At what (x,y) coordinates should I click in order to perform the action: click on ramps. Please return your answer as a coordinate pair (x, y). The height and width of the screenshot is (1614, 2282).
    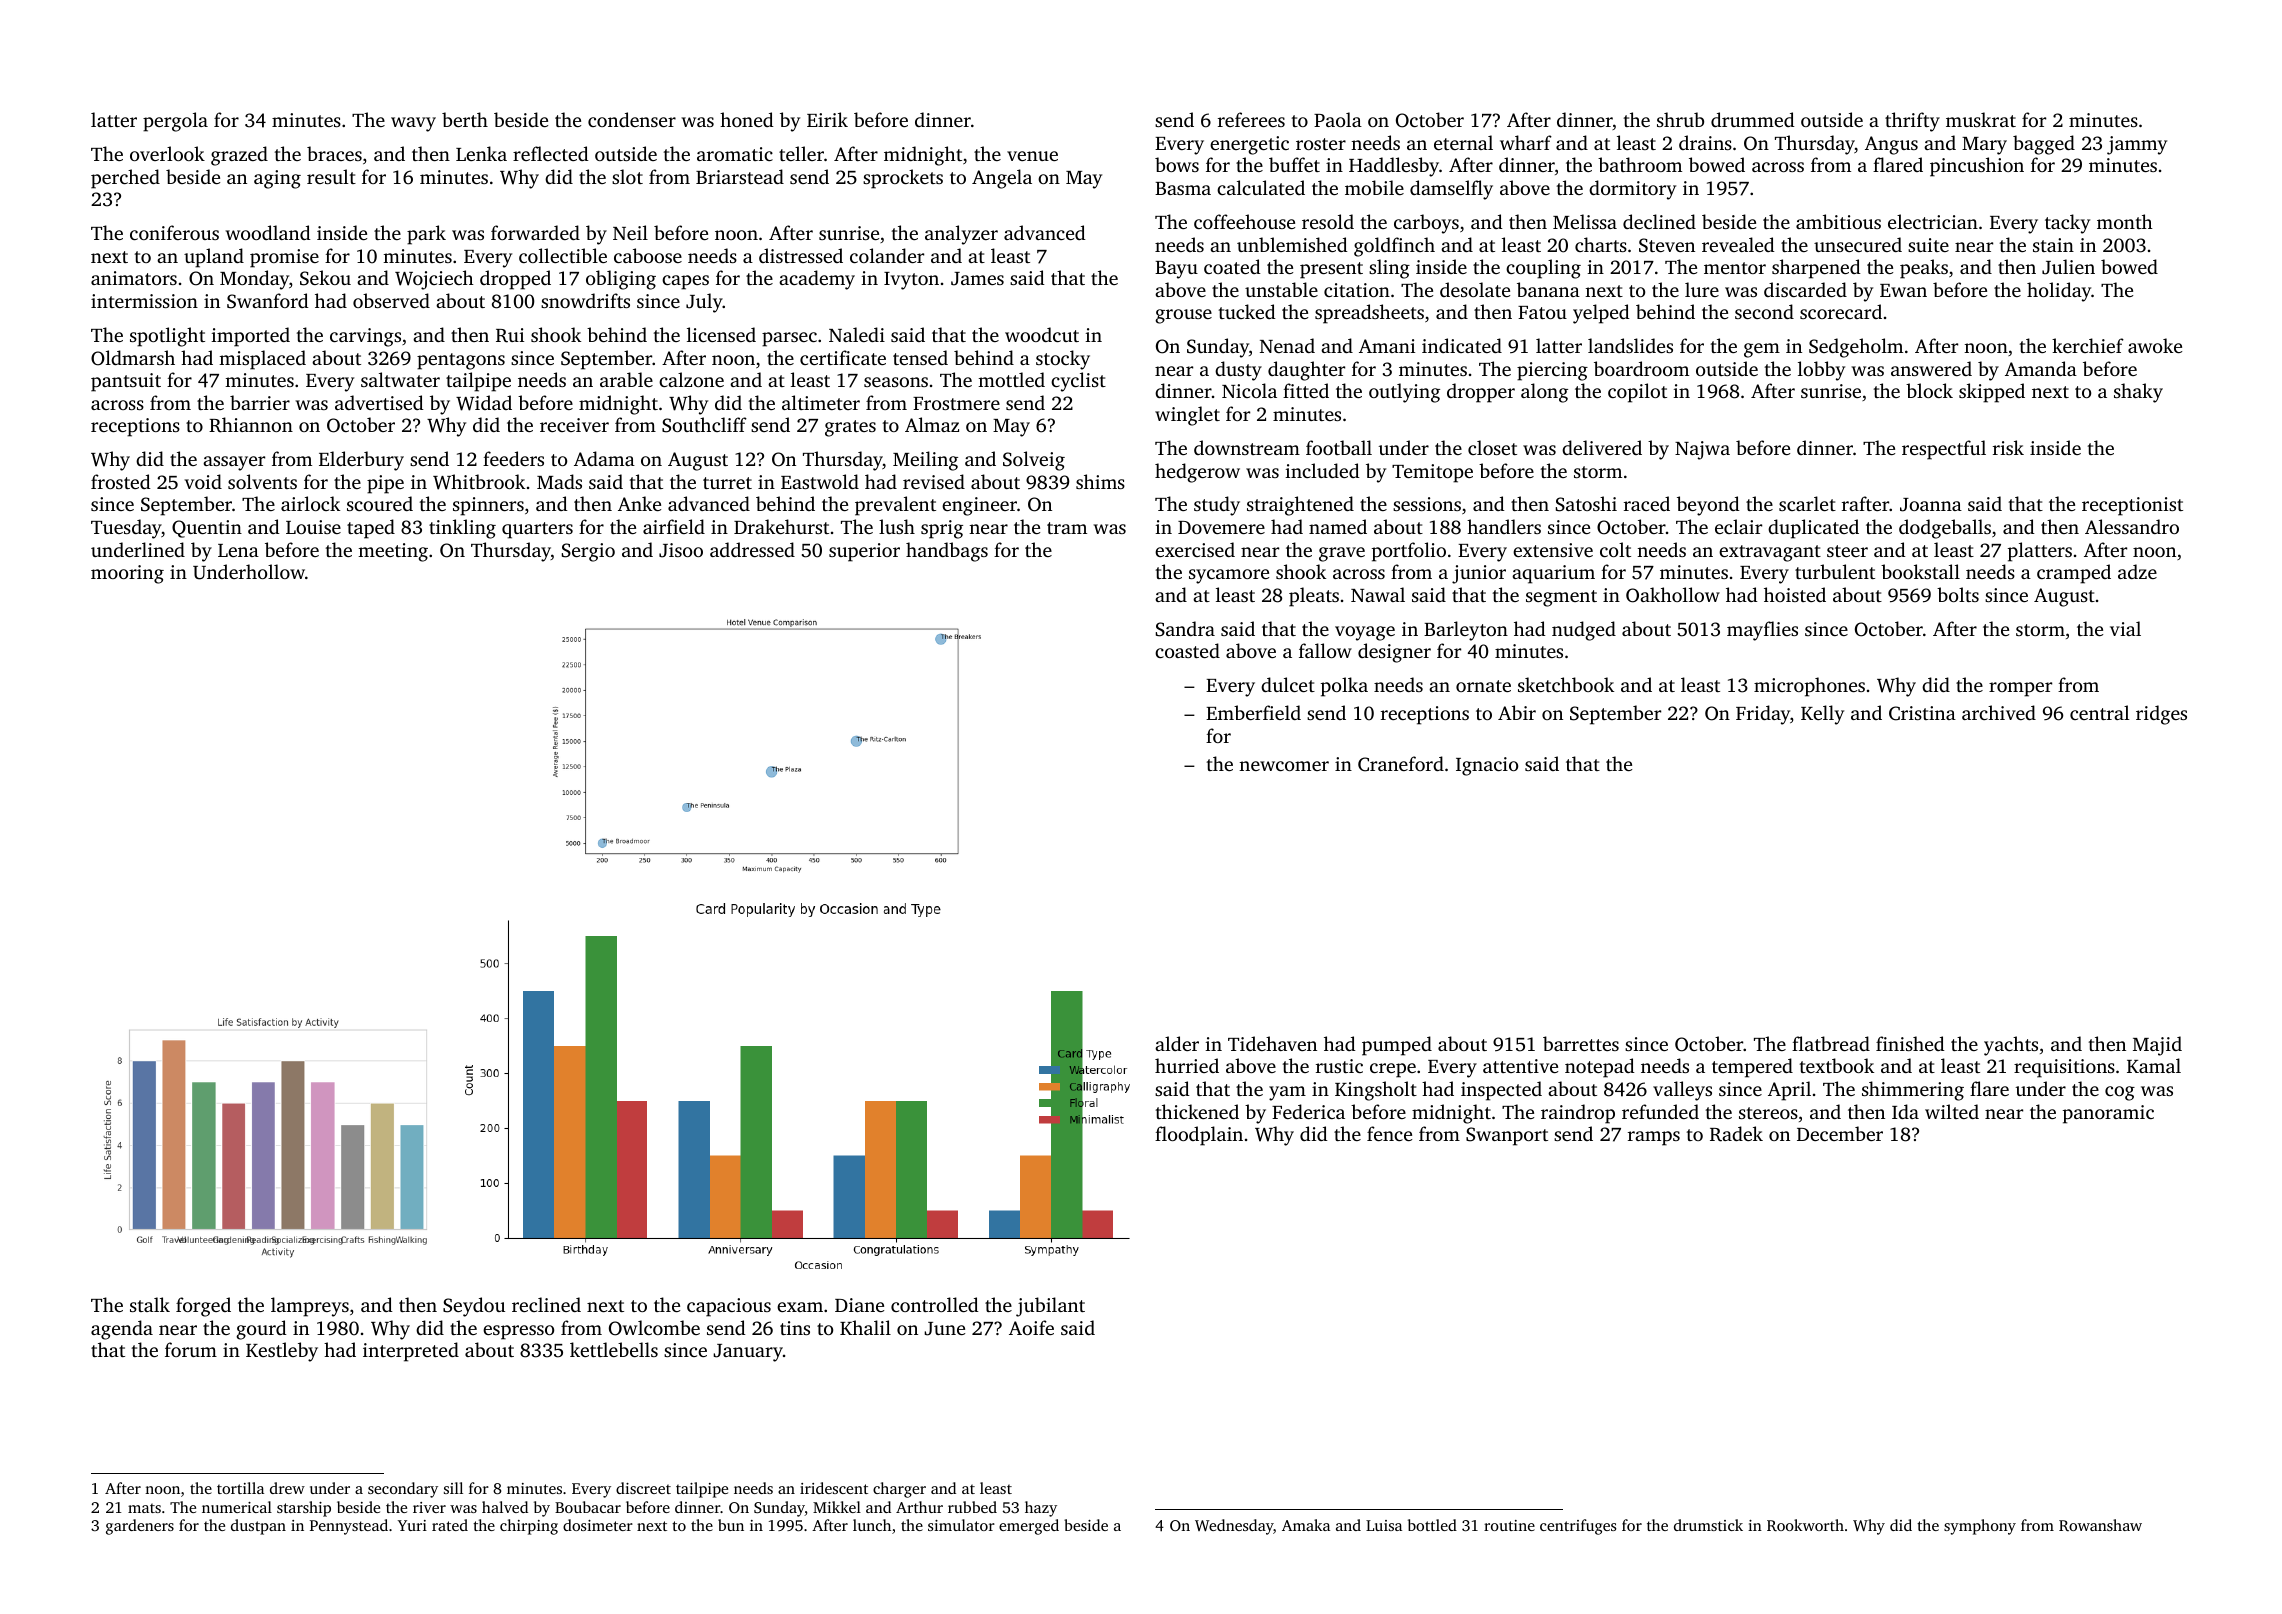
    Looking at the image, I should click on (1654, 1138).
